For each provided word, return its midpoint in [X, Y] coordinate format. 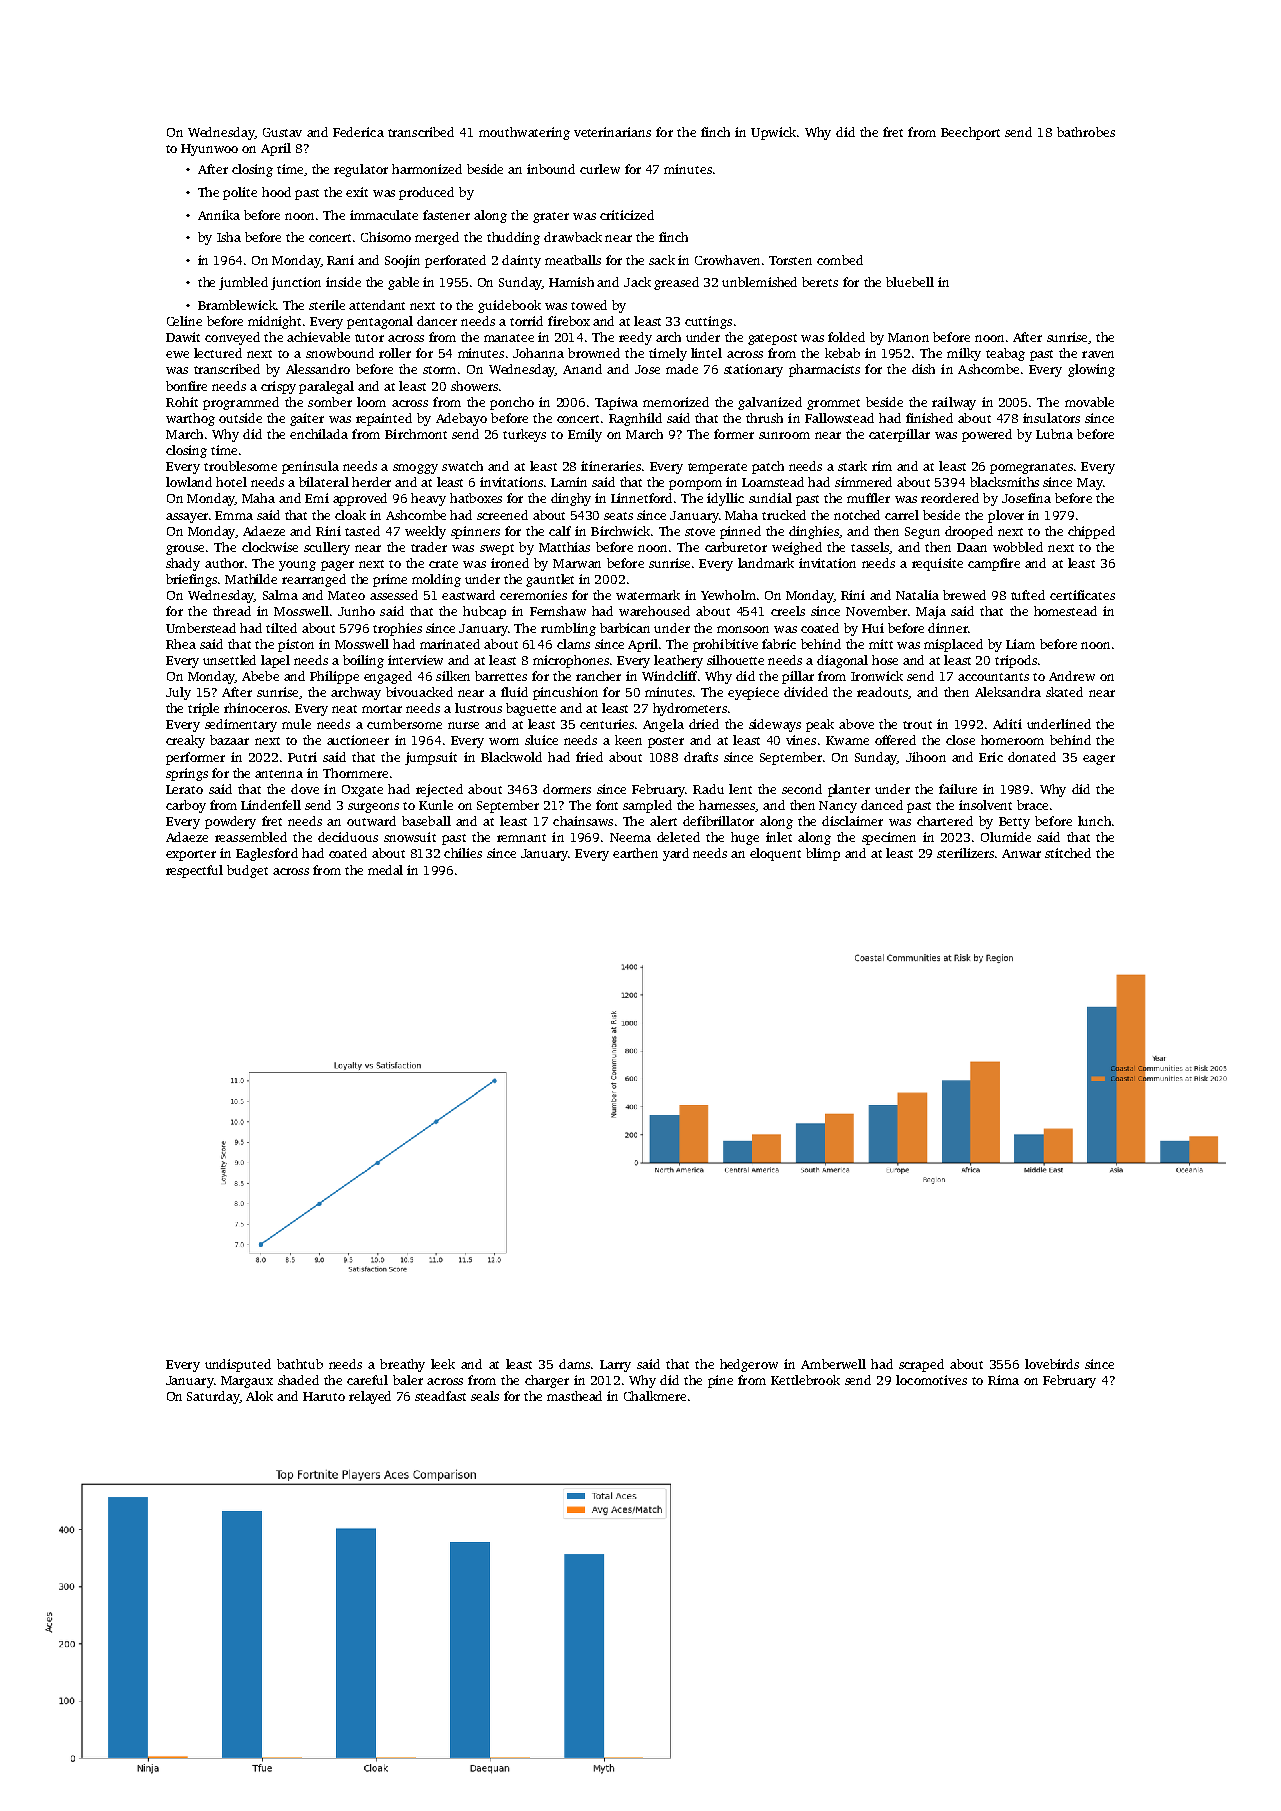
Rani [340, 260]
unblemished [759, 282]
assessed [394, 595]
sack [662, 260]
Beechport [970, 133]
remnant [521, 838]
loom [371, 402]
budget [247, 871]
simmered [863, 482]
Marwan [577, 563]
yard [676, 854]
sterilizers [965, 853]
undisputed [238, 1365]
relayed [370, 1397]
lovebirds [1052, 1364]
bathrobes [1086, 132]
